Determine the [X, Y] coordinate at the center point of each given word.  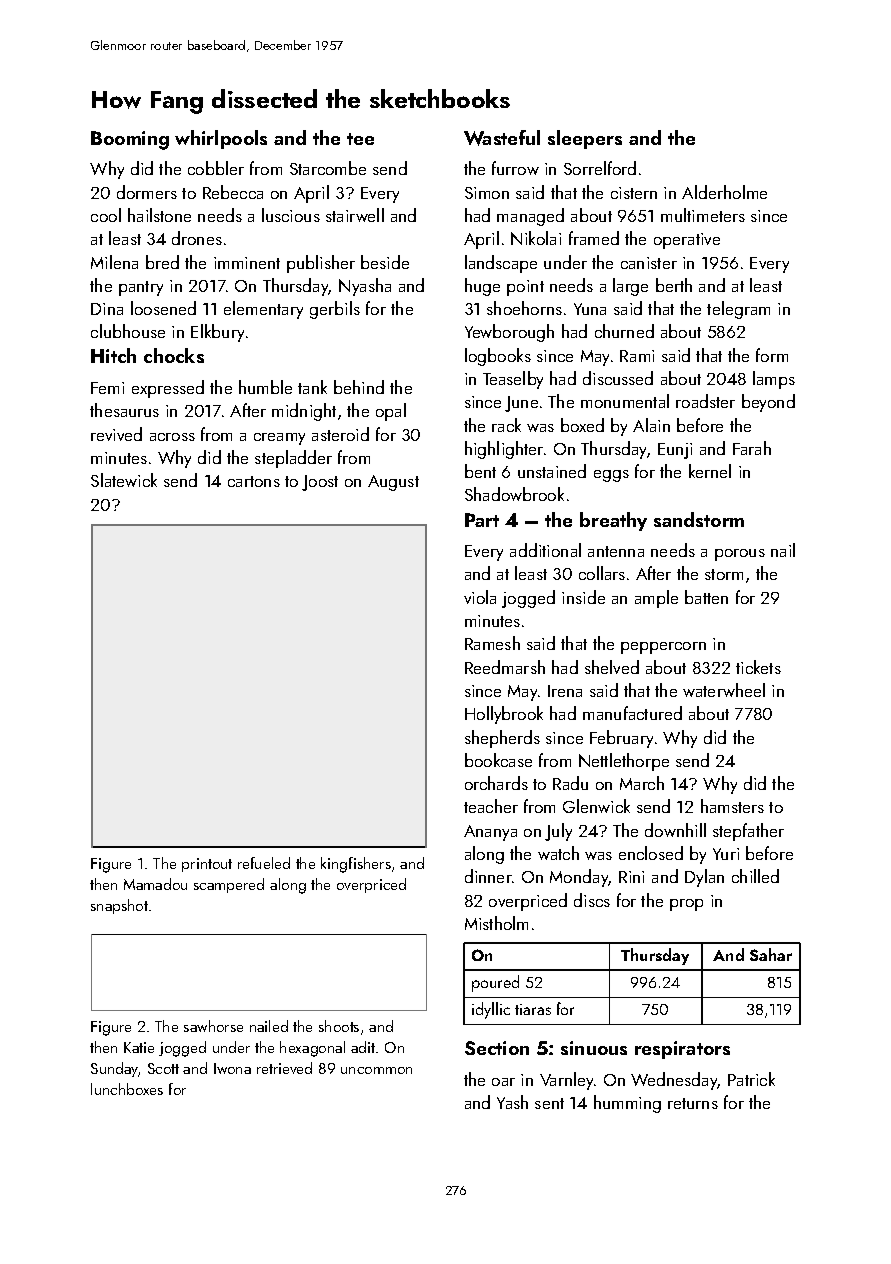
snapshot [119, 906]
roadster [705, 401]
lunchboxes [127, 1089]
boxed [582, 425]
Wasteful [502, 138]
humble [265, 387]
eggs [611, 476]
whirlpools [221, 139]
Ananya [490, 833]
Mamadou [155, 884]
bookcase [498, 760]
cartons [254, 481]
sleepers [585, 139]
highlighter [504, 450]
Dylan [704, 878]
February [621, 739]
